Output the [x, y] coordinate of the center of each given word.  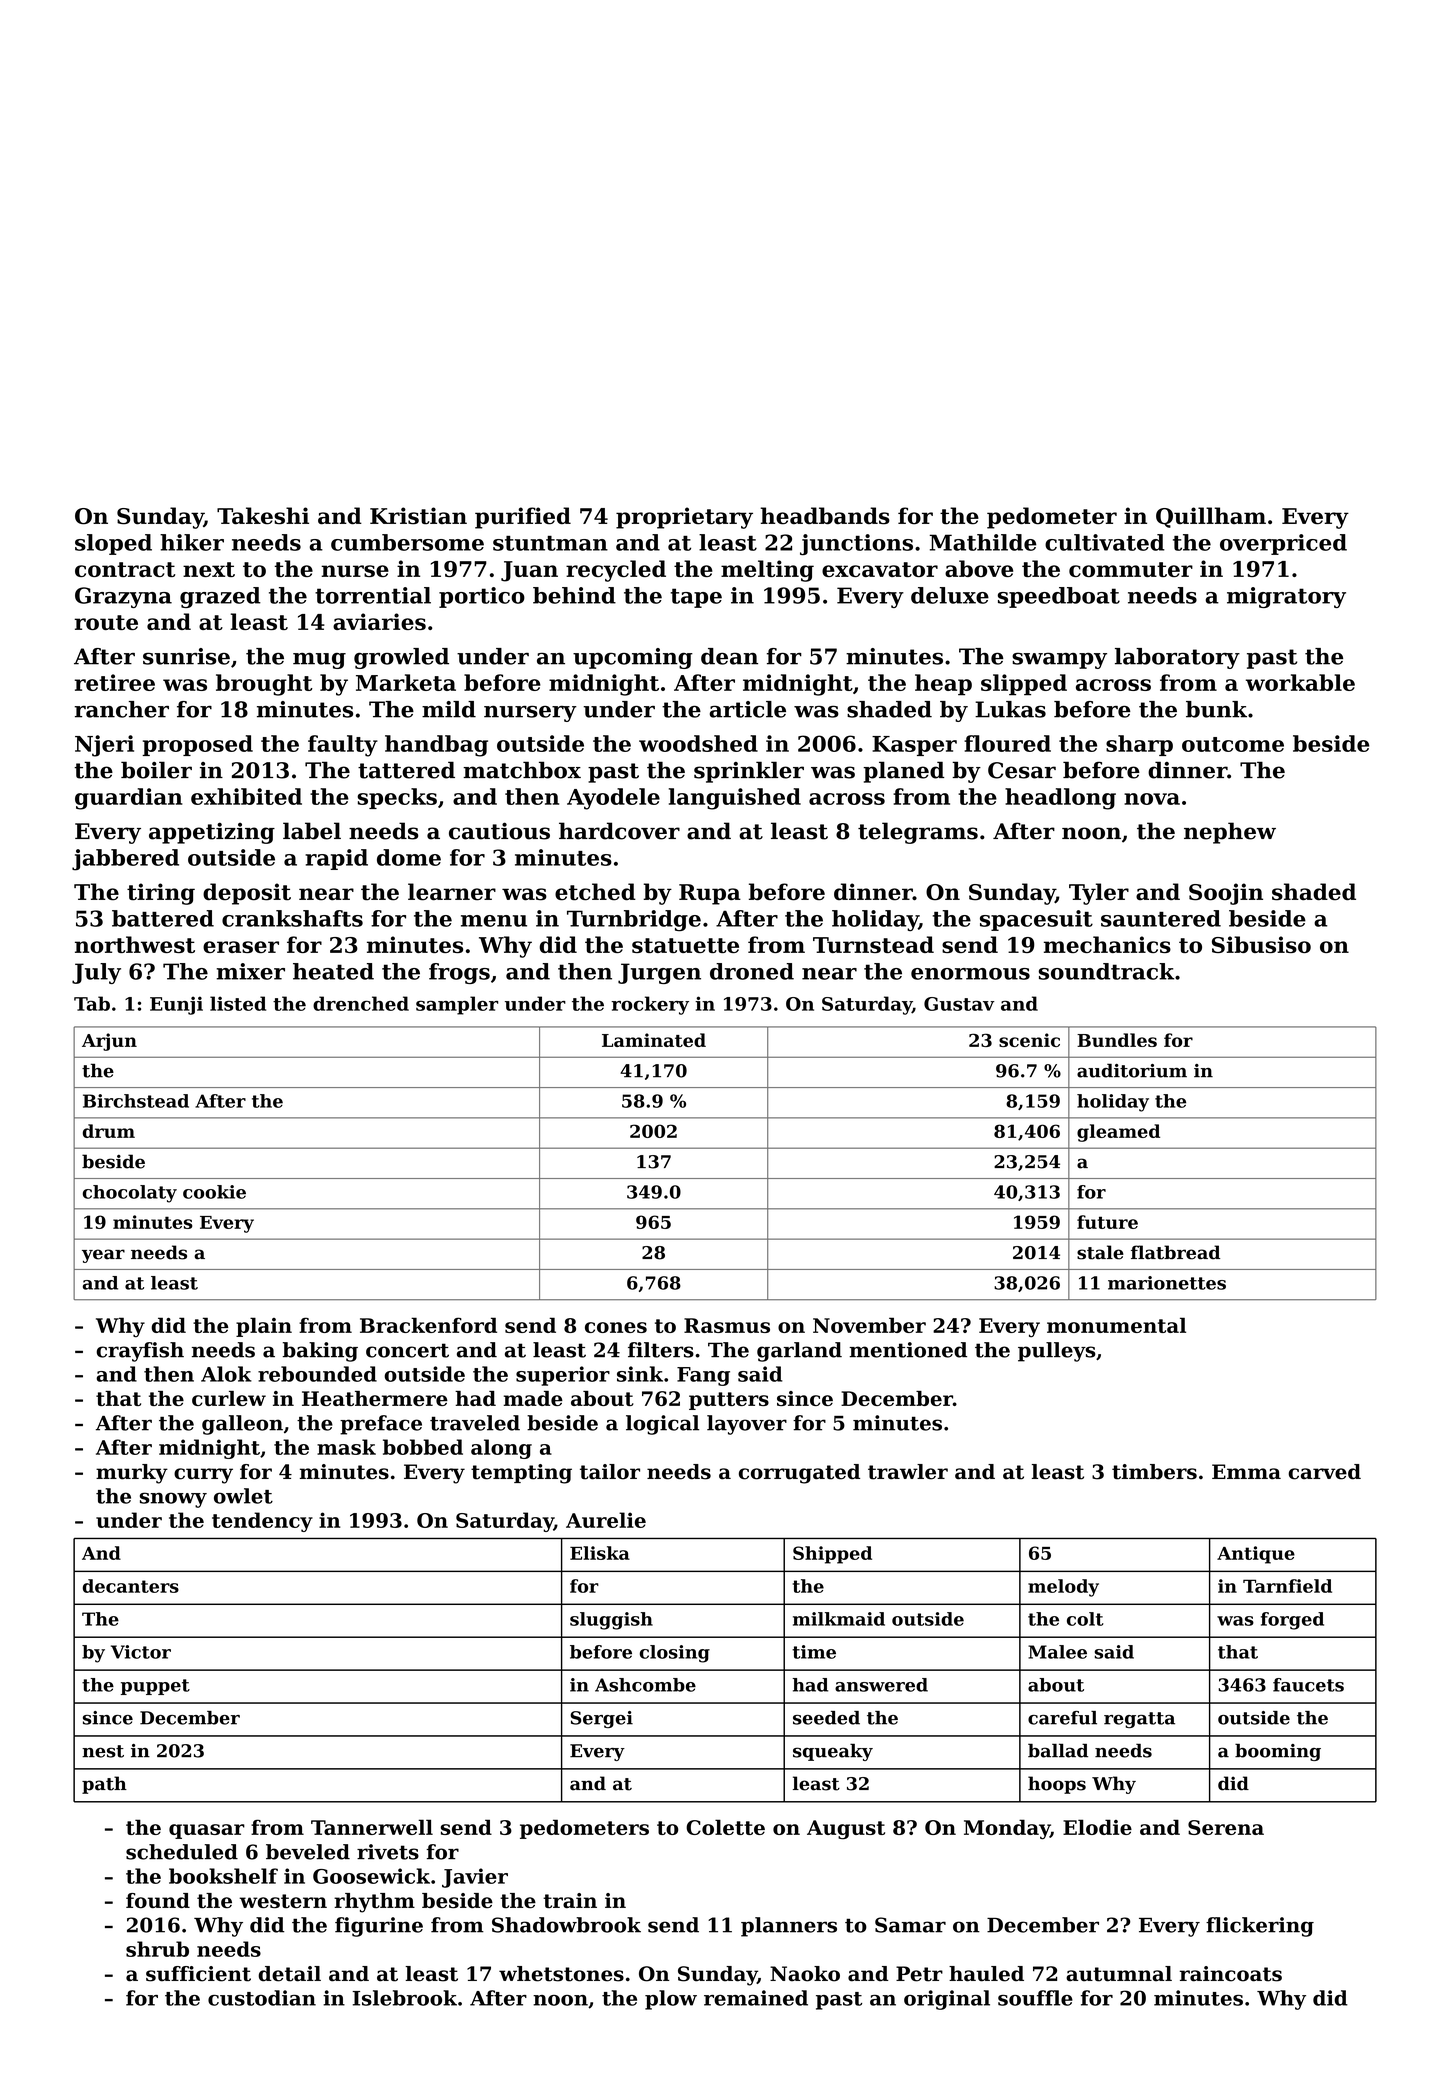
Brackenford [428, 1325]
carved [1324, 1472]
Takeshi [263, 516]
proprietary [684, 518]
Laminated [654, 1040]
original [947, 2000]
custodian [262, 1998]
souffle [1035, 1998]
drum [109, 1131]
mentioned [908, 1350]
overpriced [1283, 544]
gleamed [1118, 1133]
